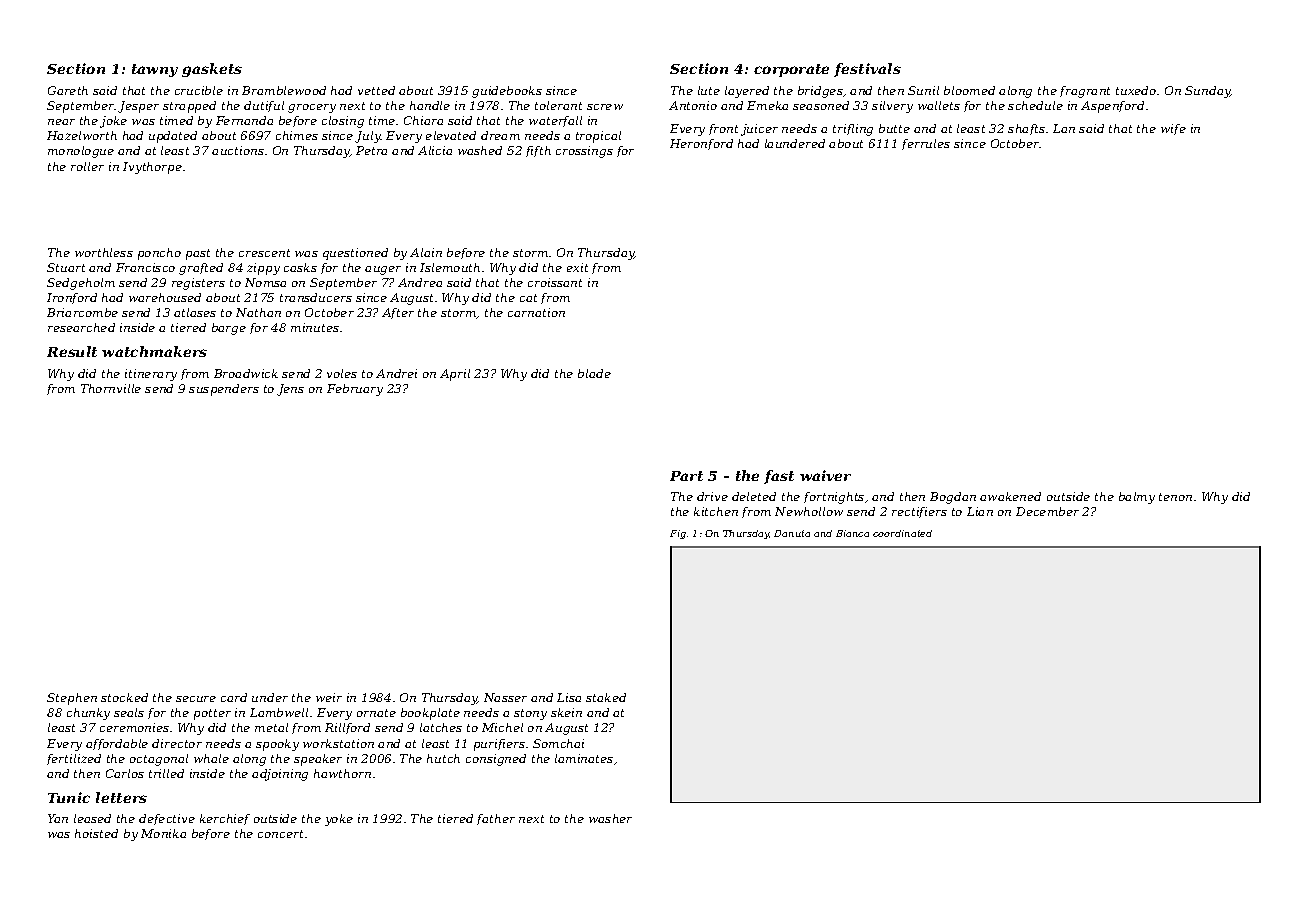  Describe the element at coordinates (329, 697) in the screenshot. I see `weir` at that location.
